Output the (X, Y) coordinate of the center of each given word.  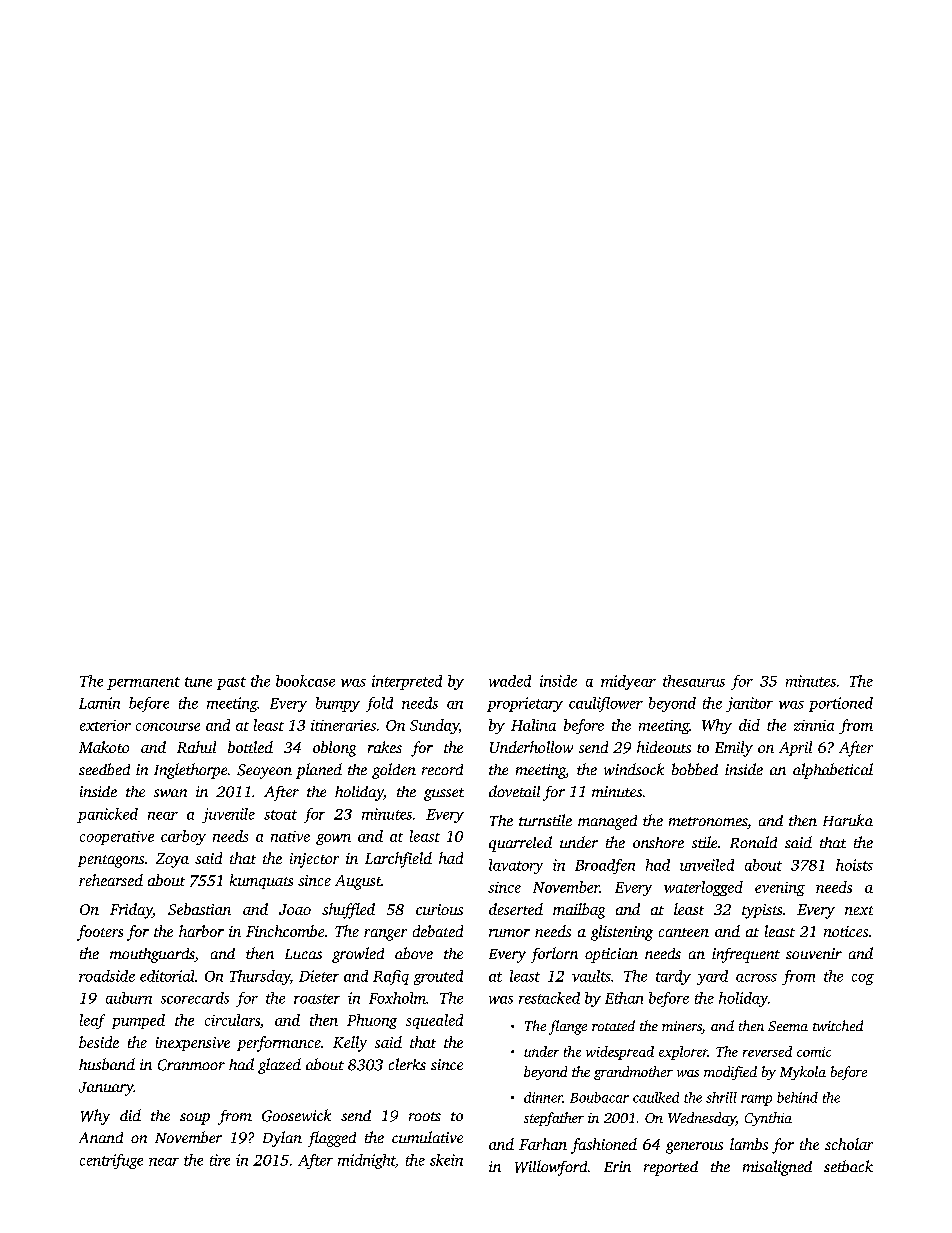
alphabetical (833, 771)
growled (358, 955)
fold (379, 704)
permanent (143, 683)
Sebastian (199, 909)
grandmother (633, 1073)
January (106, 1089)
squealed (434, 1021)
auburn (129, 998)
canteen (684, 932)
